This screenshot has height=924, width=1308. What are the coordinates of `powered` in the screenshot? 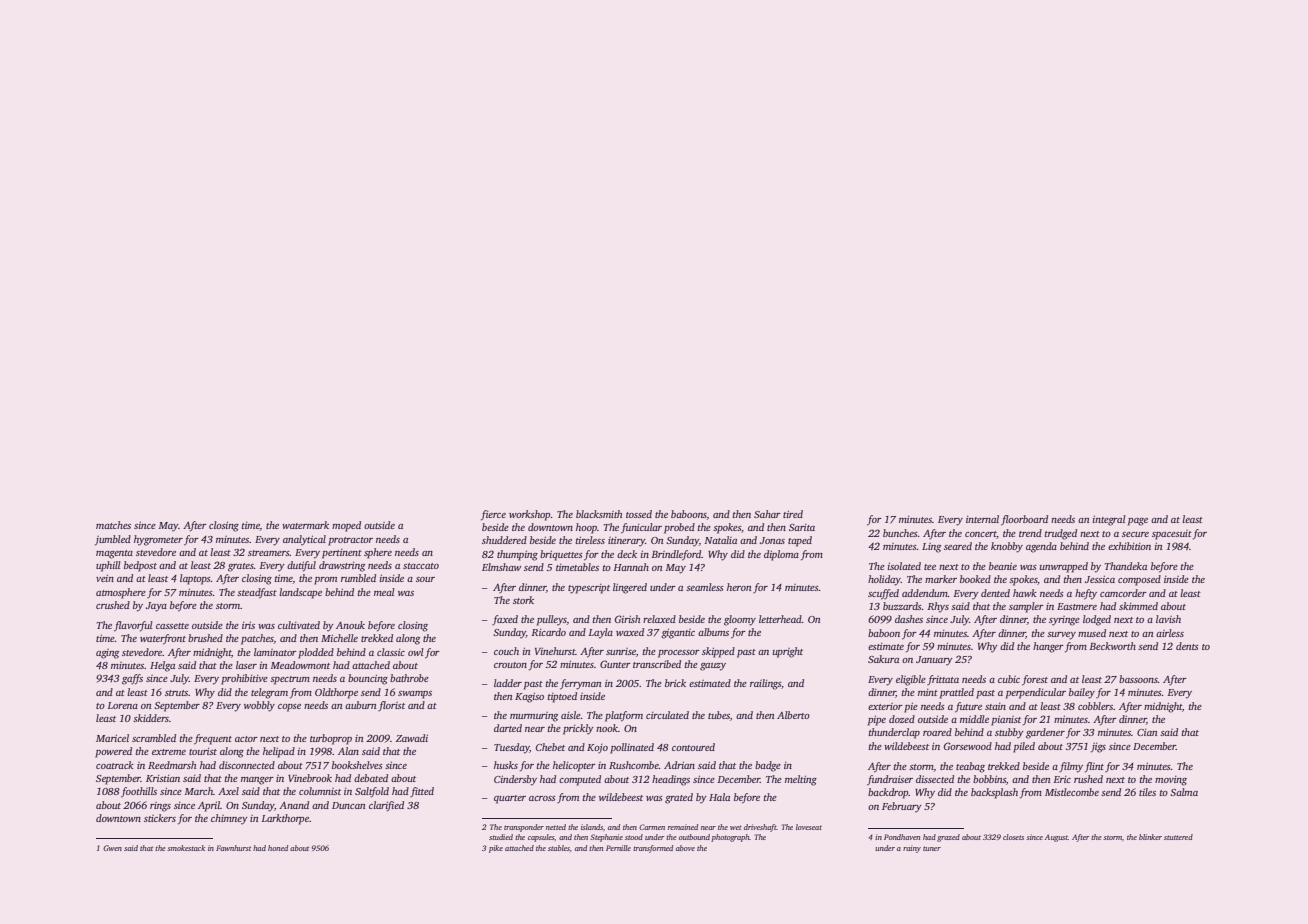 It's located at (113, 752).
